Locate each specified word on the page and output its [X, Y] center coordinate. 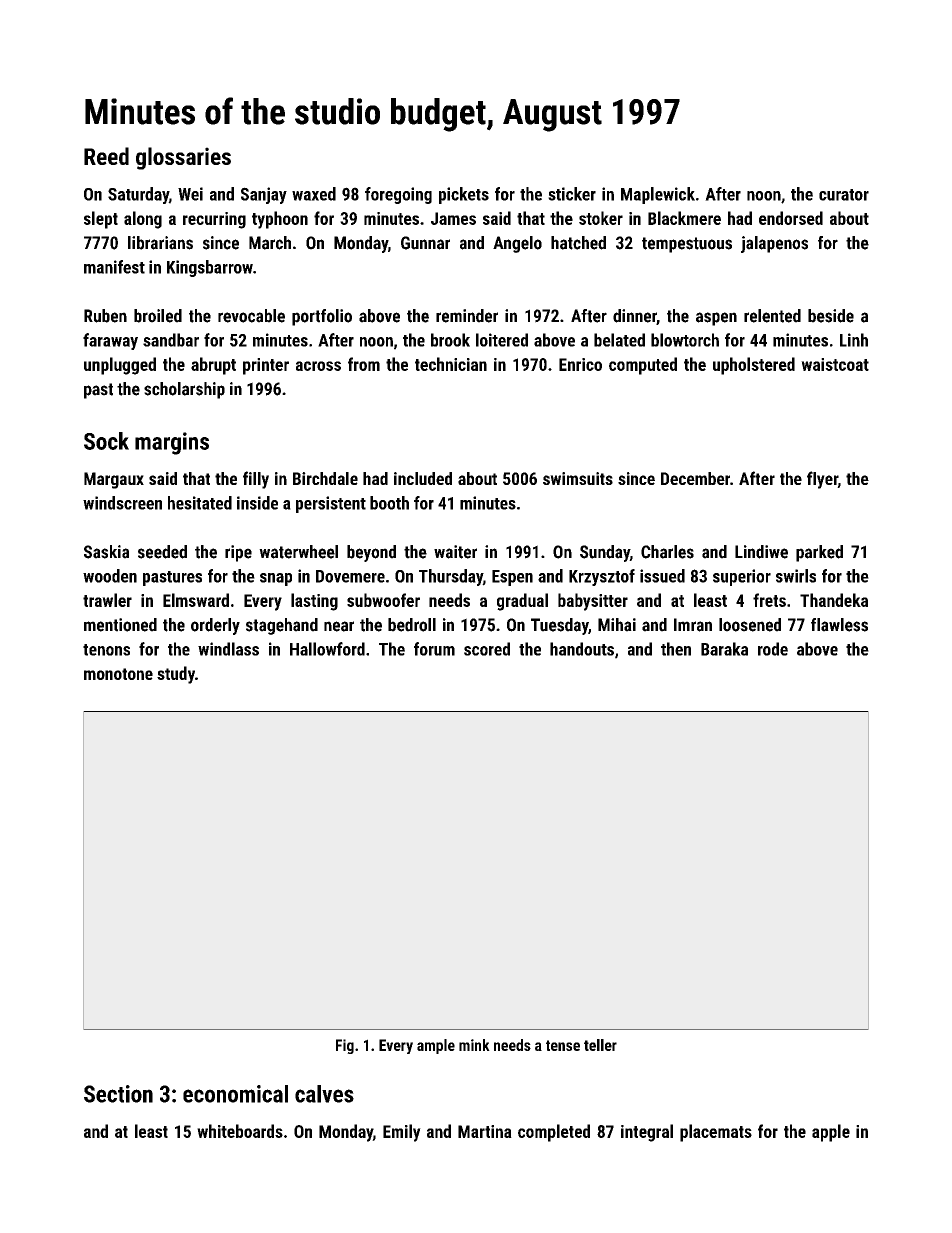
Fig [345, 1046]
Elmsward [196, 600]
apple [831, 1133]
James [453, 218]
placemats [716, 1133]
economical [235, 1094]
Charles [667, 552]
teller [600, 1045]
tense [563, 1045]
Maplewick [658, 195]
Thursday [451, 577]
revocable [251, 316]
